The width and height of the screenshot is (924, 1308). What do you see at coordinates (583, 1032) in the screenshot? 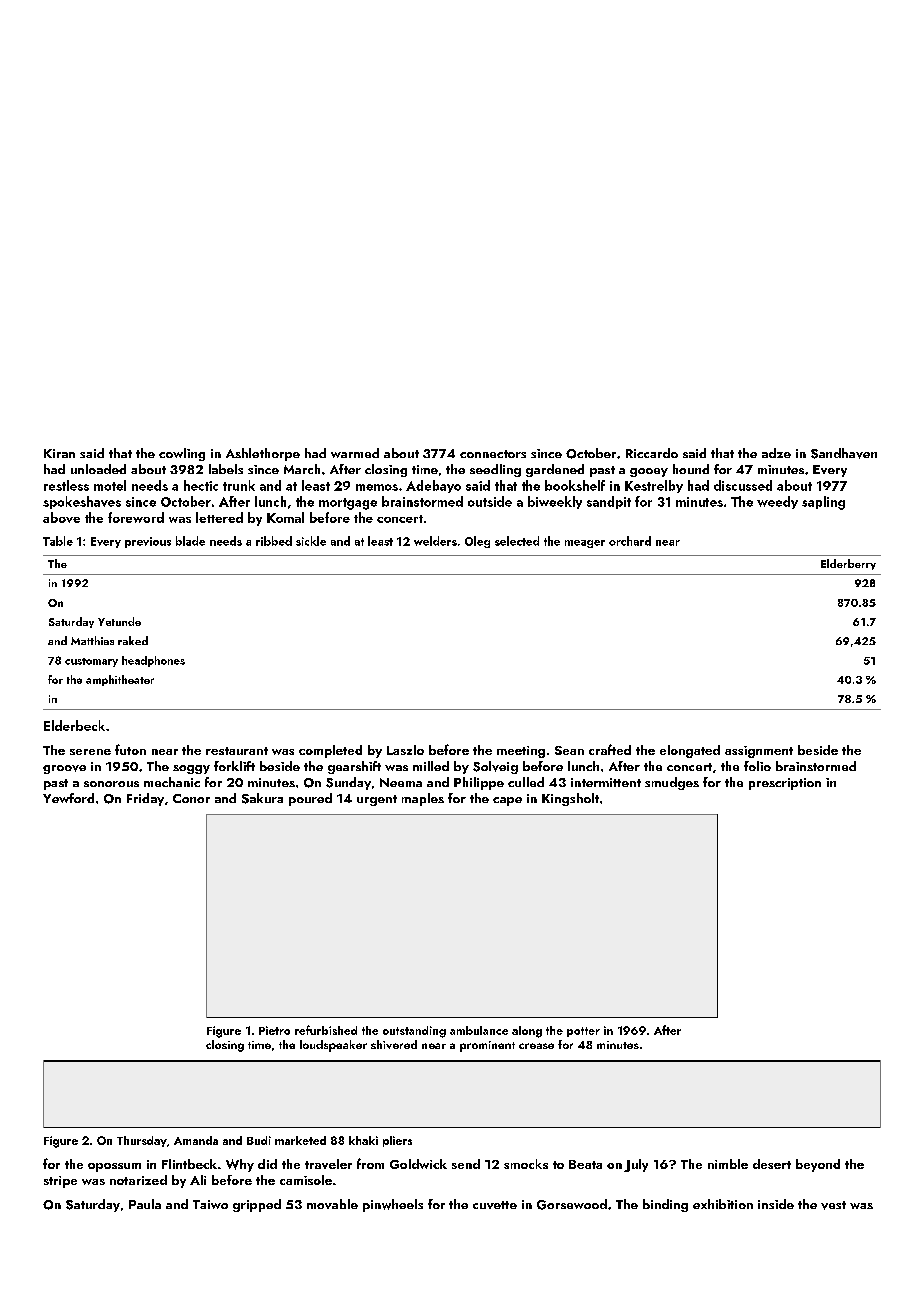
I see `potter` at bounding box center [583, 1032].
